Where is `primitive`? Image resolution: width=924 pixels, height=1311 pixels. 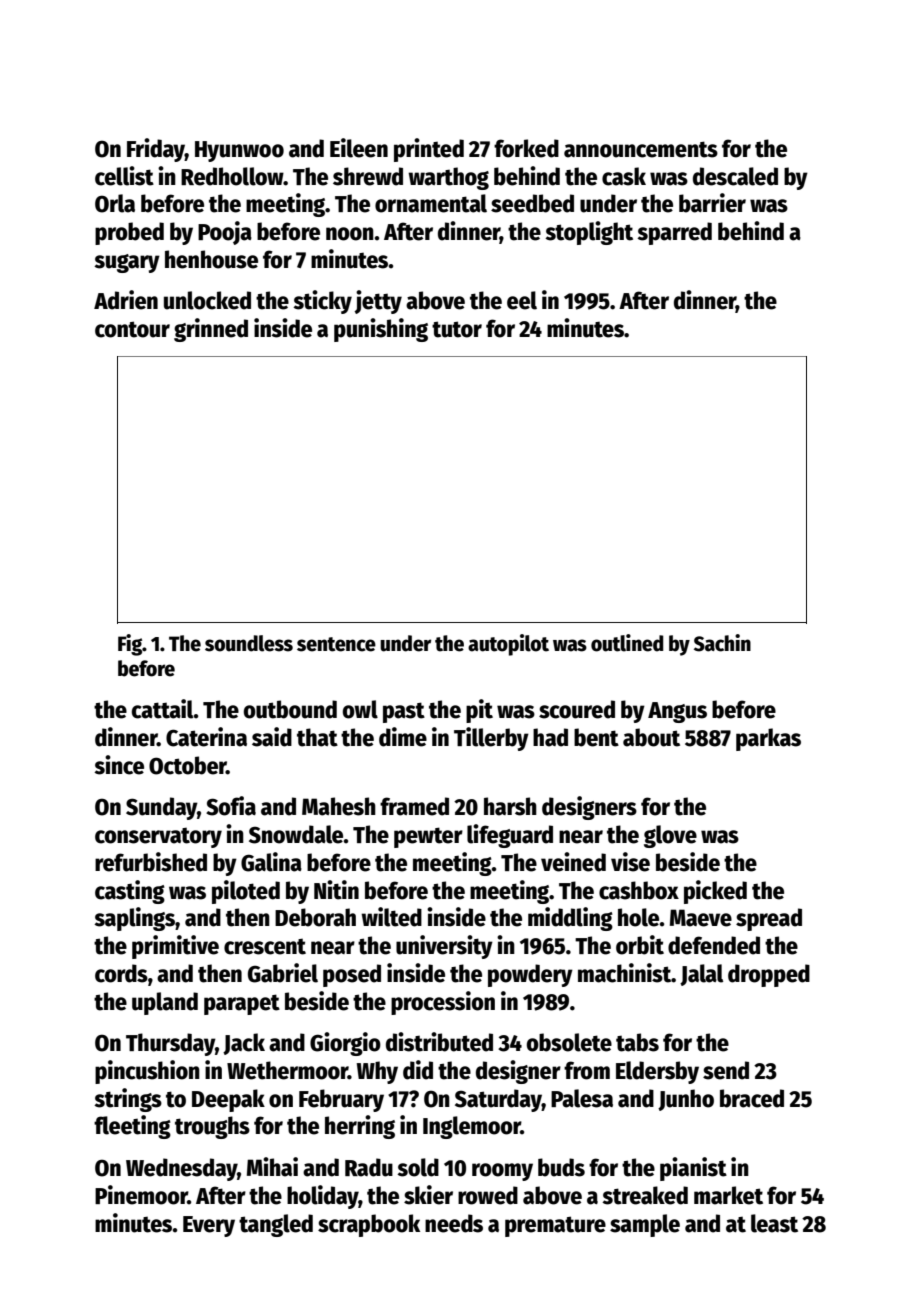 primitive is located at coordinates (175, 947).
